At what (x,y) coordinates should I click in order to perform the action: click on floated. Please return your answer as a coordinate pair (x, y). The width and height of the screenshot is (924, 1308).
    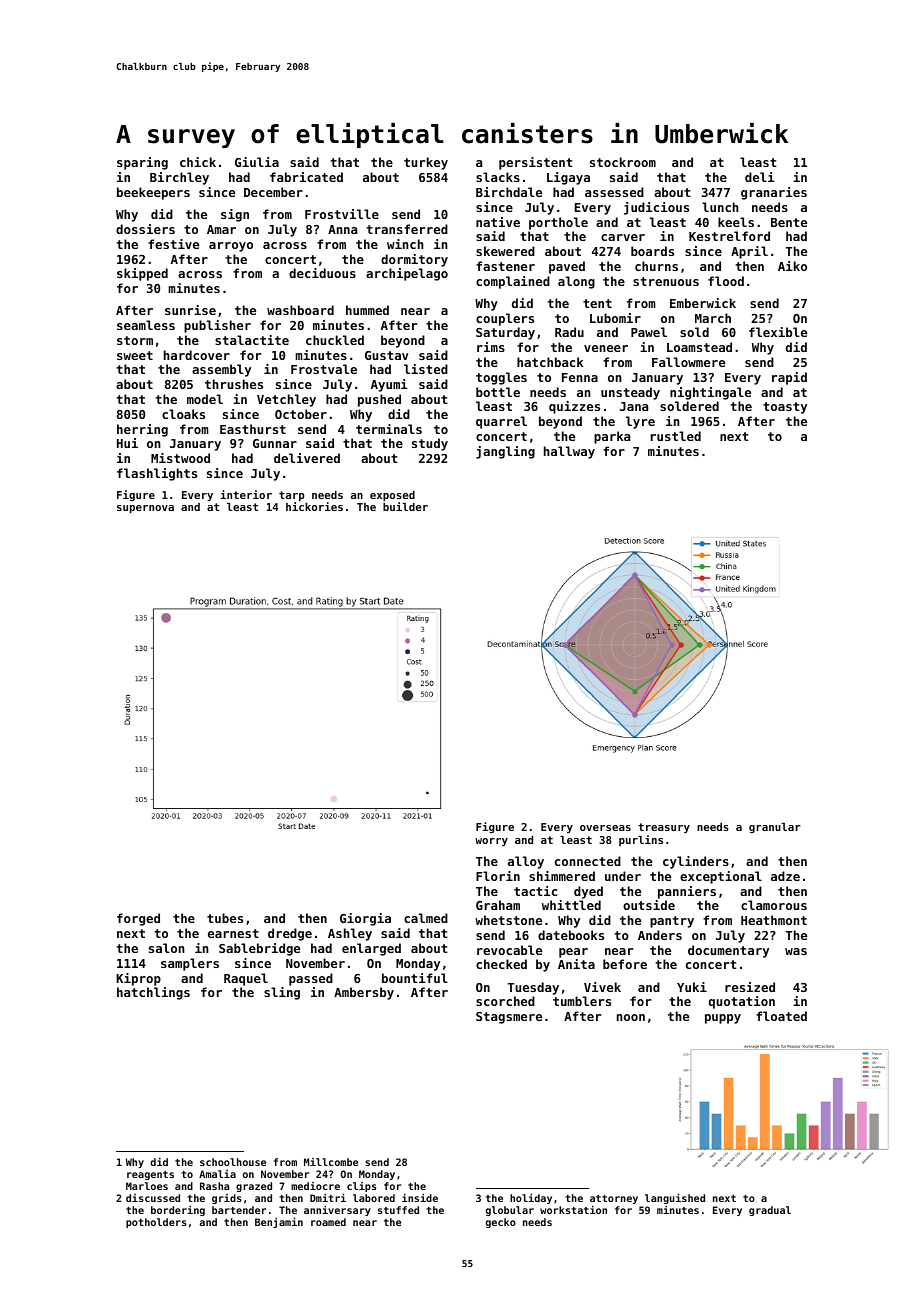
    Looking at the image, I should click on (781, 1016).
